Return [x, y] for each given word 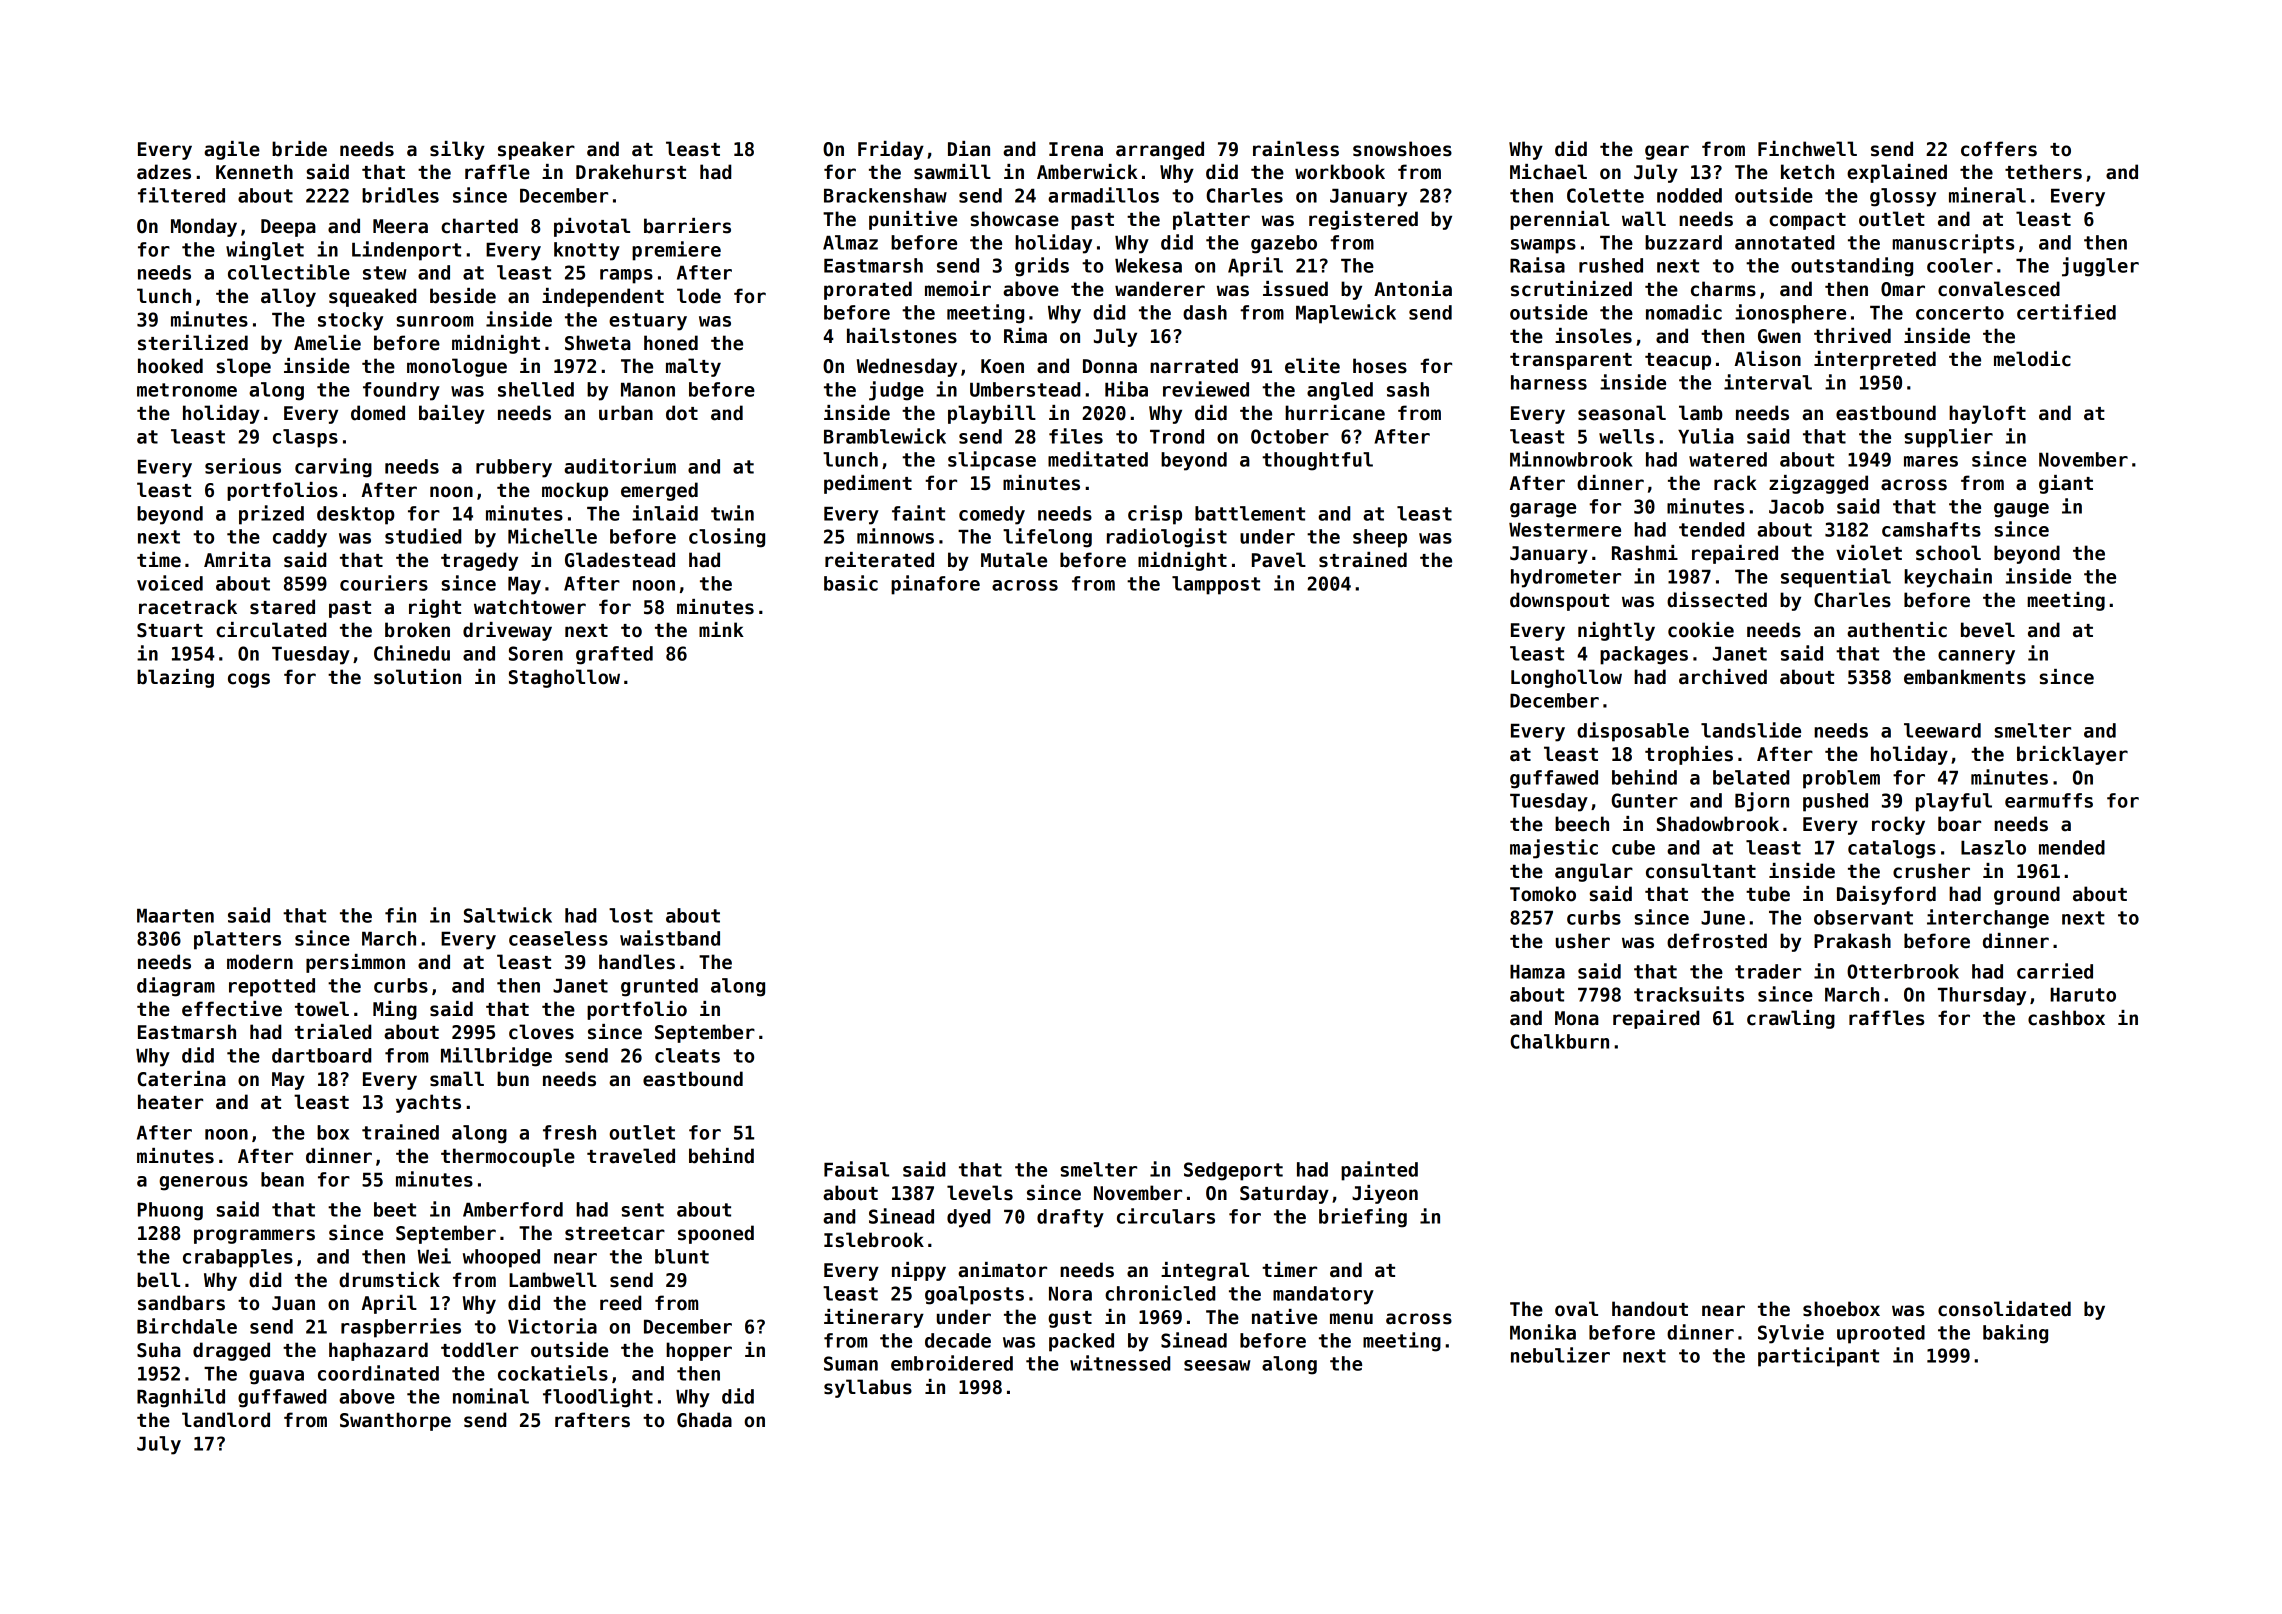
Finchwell [1807, 149]
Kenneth [254, 172]
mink [721, 629]
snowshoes [1402, 149]
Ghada [704, 1420]
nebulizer [1560, 1355]
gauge [2021, 510]
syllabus [868, 1388]
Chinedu [412, 653]
